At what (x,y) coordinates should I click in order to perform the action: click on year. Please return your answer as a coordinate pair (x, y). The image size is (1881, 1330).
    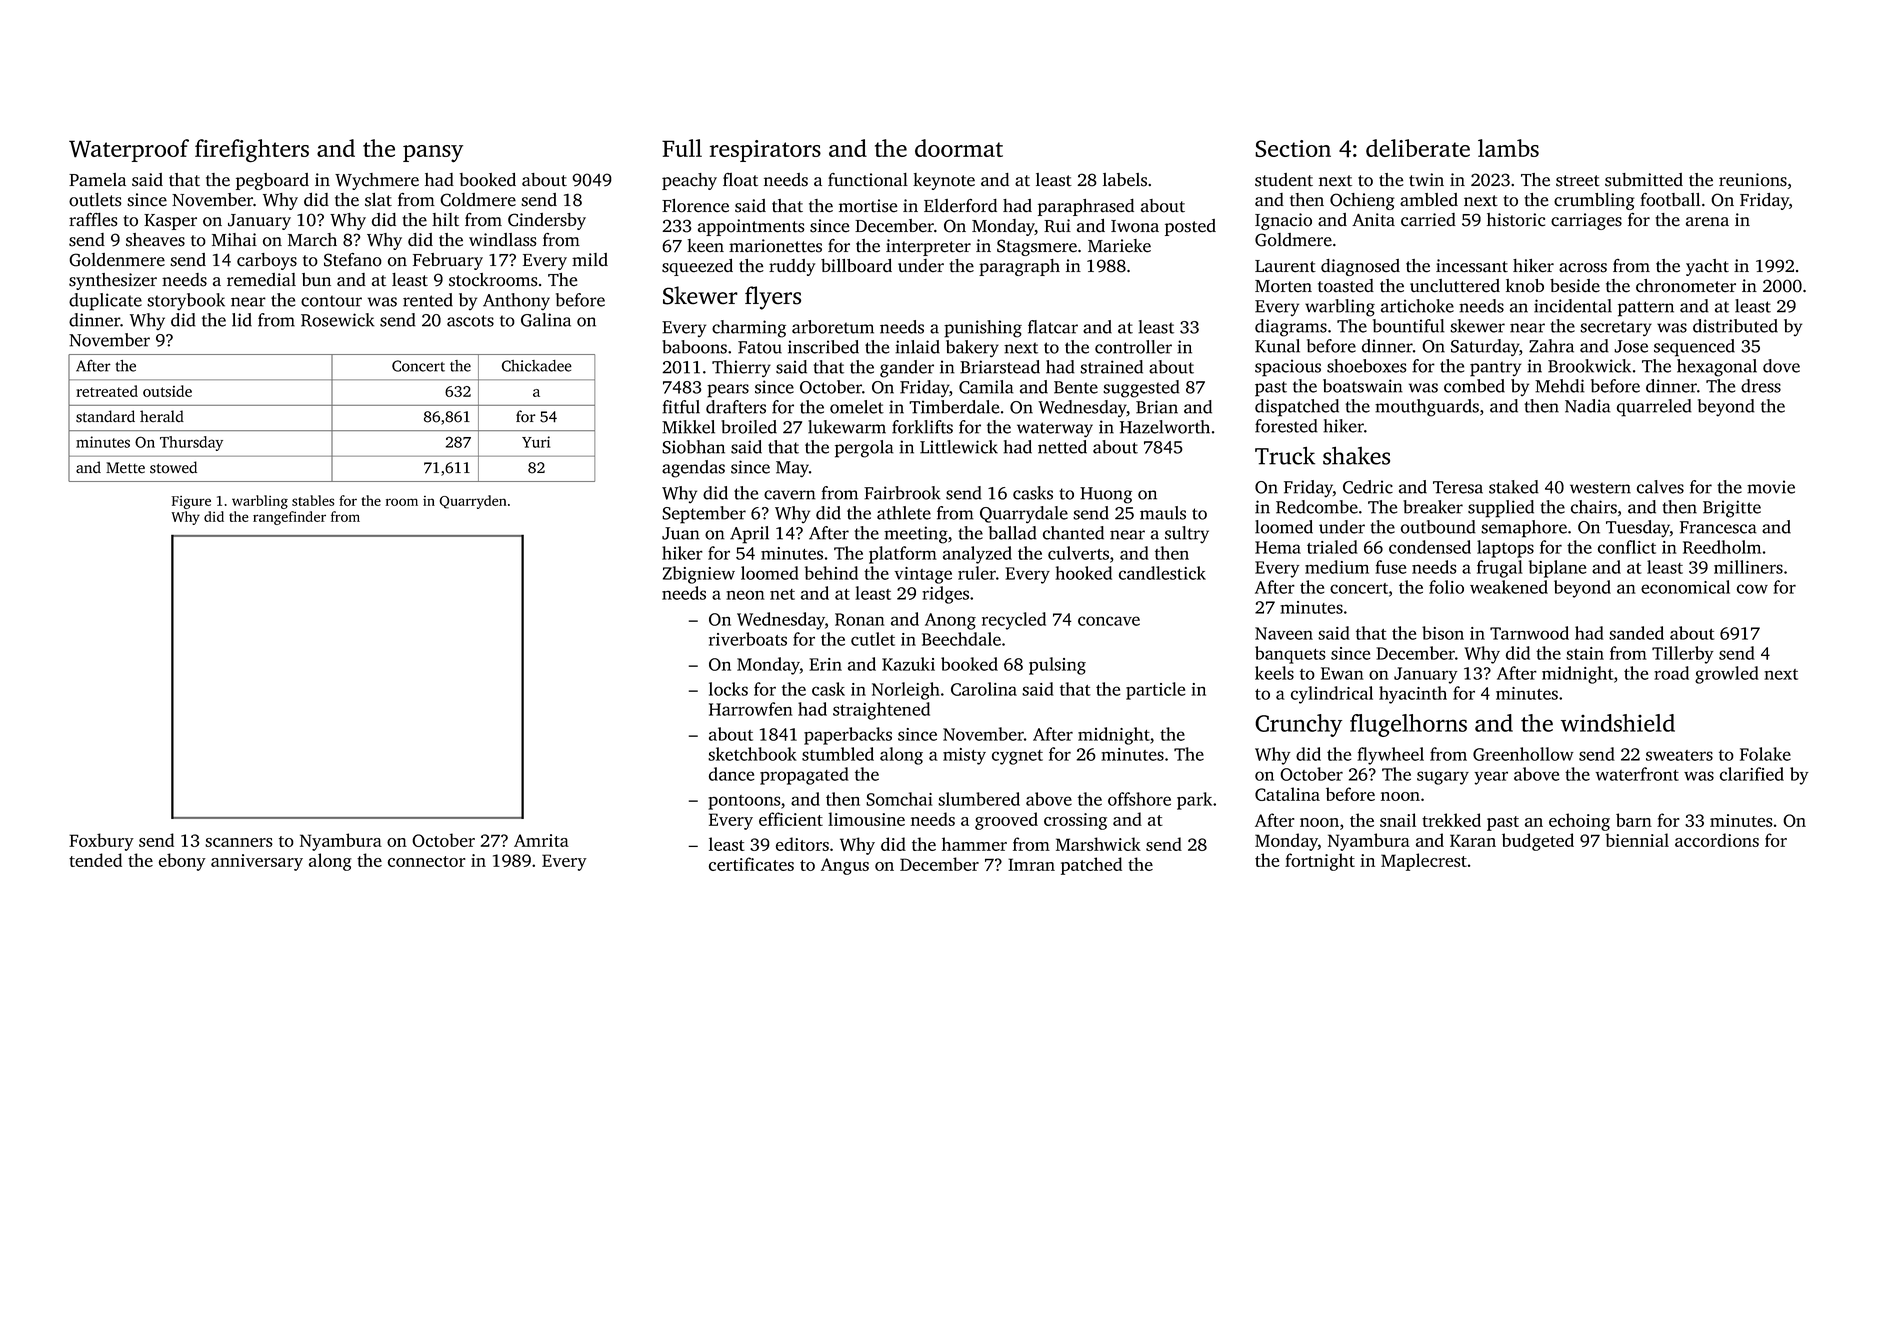
    Looking at the image, I should click on (1491, 778).
